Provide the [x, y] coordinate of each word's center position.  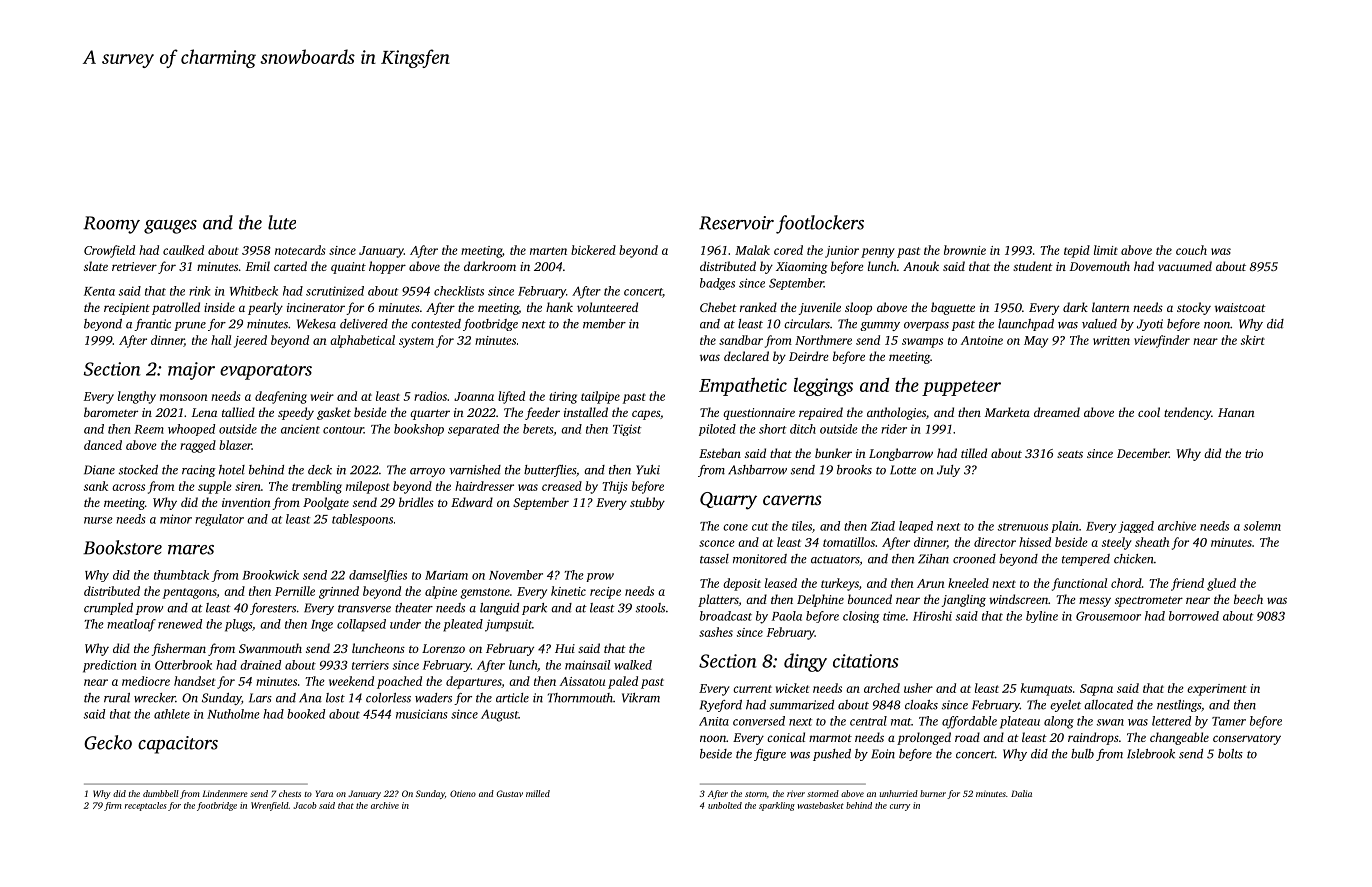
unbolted [725, 805]
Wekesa [316, 324]
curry [900, 807]
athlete [172, 714]
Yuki [648, 470]
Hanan [1236, 412]
